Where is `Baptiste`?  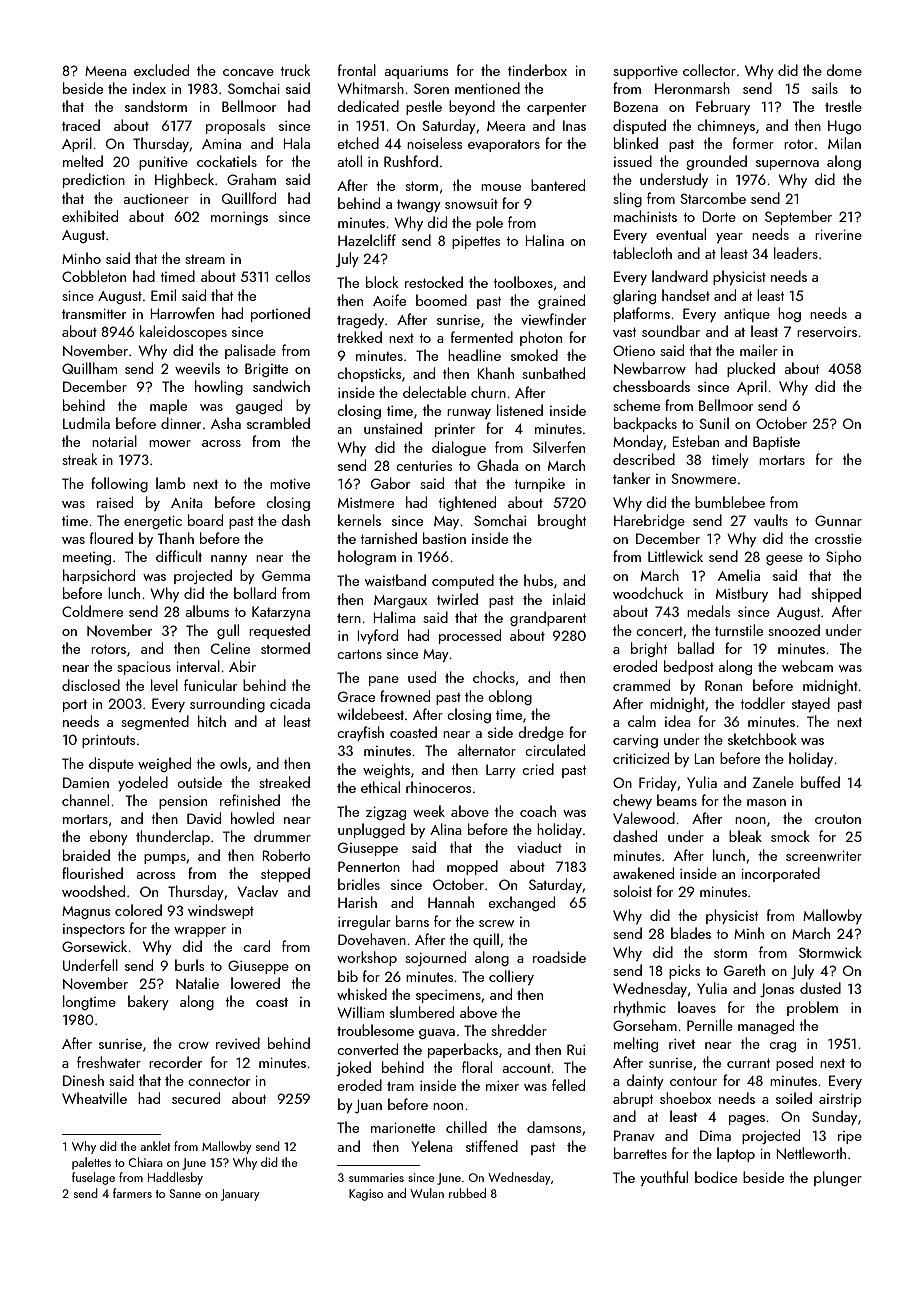 Baptiste is located at coordinates (776, 443).
